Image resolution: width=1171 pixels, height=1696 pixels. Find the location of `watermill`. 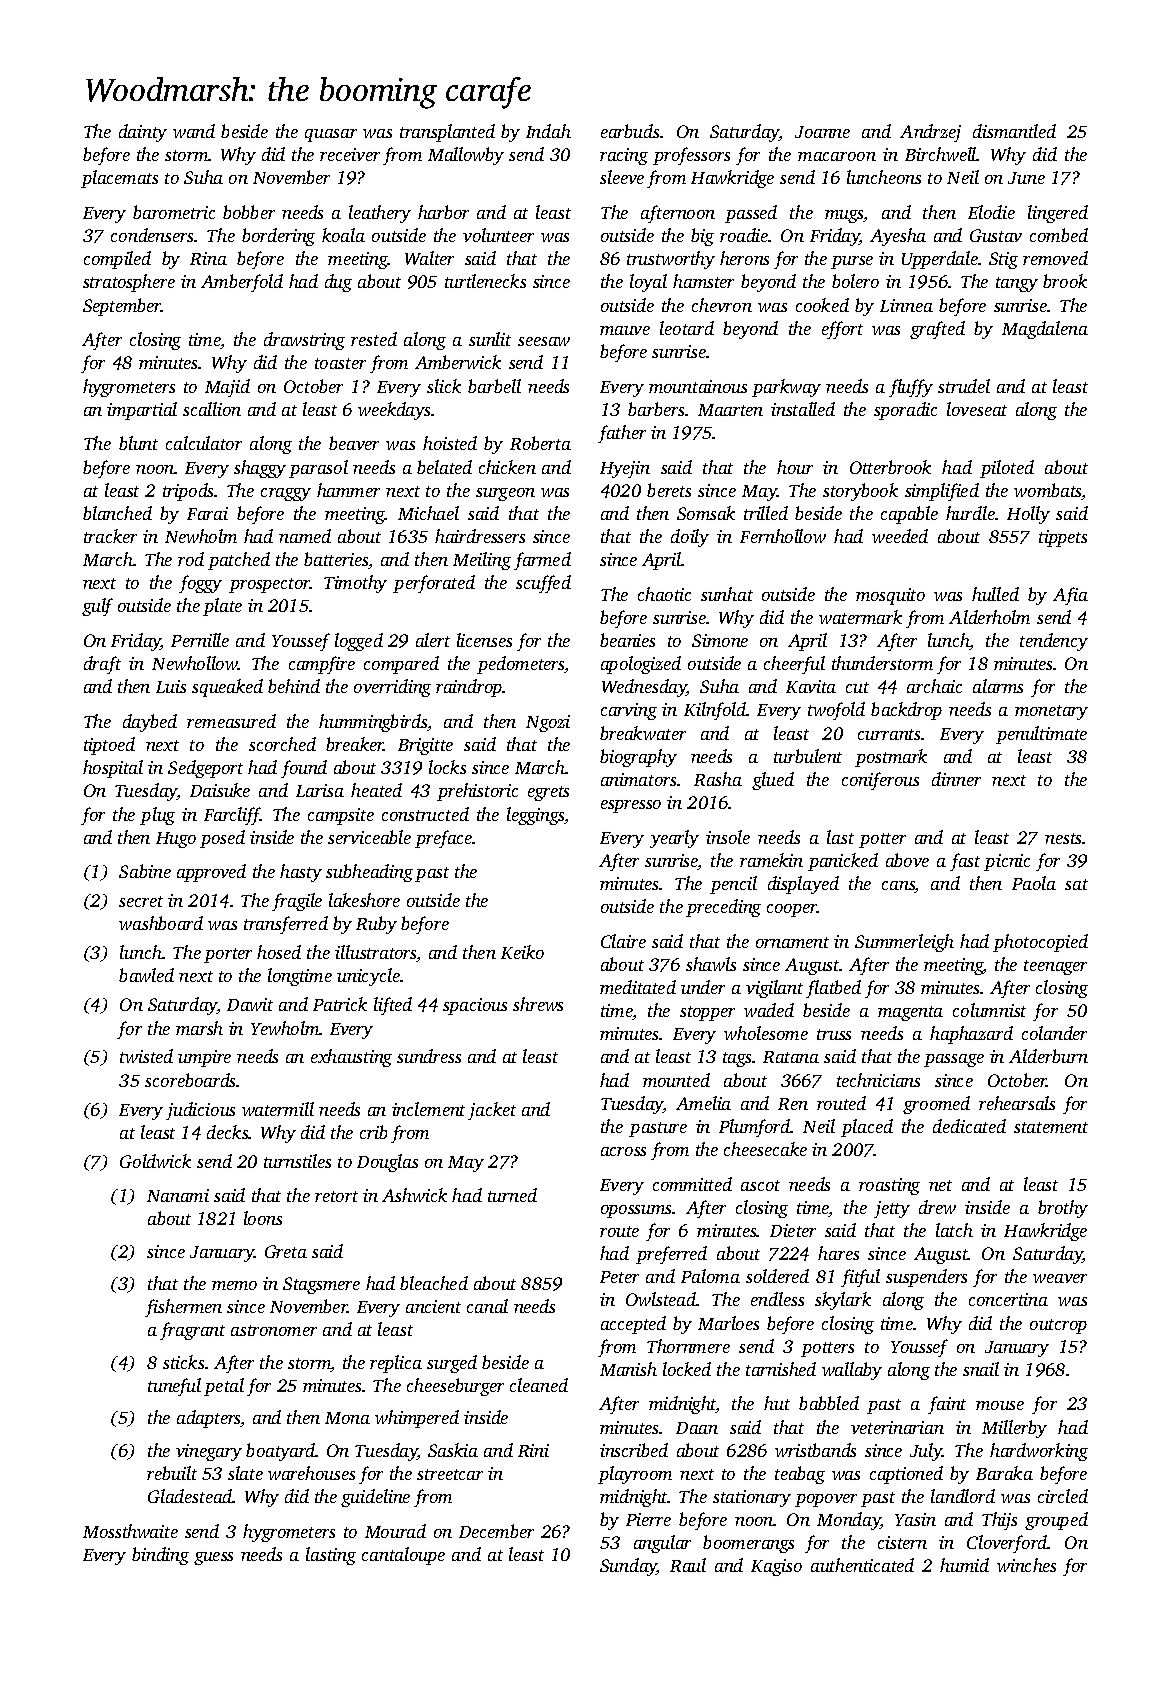

watermill is located at coordinates (278, 1109).
